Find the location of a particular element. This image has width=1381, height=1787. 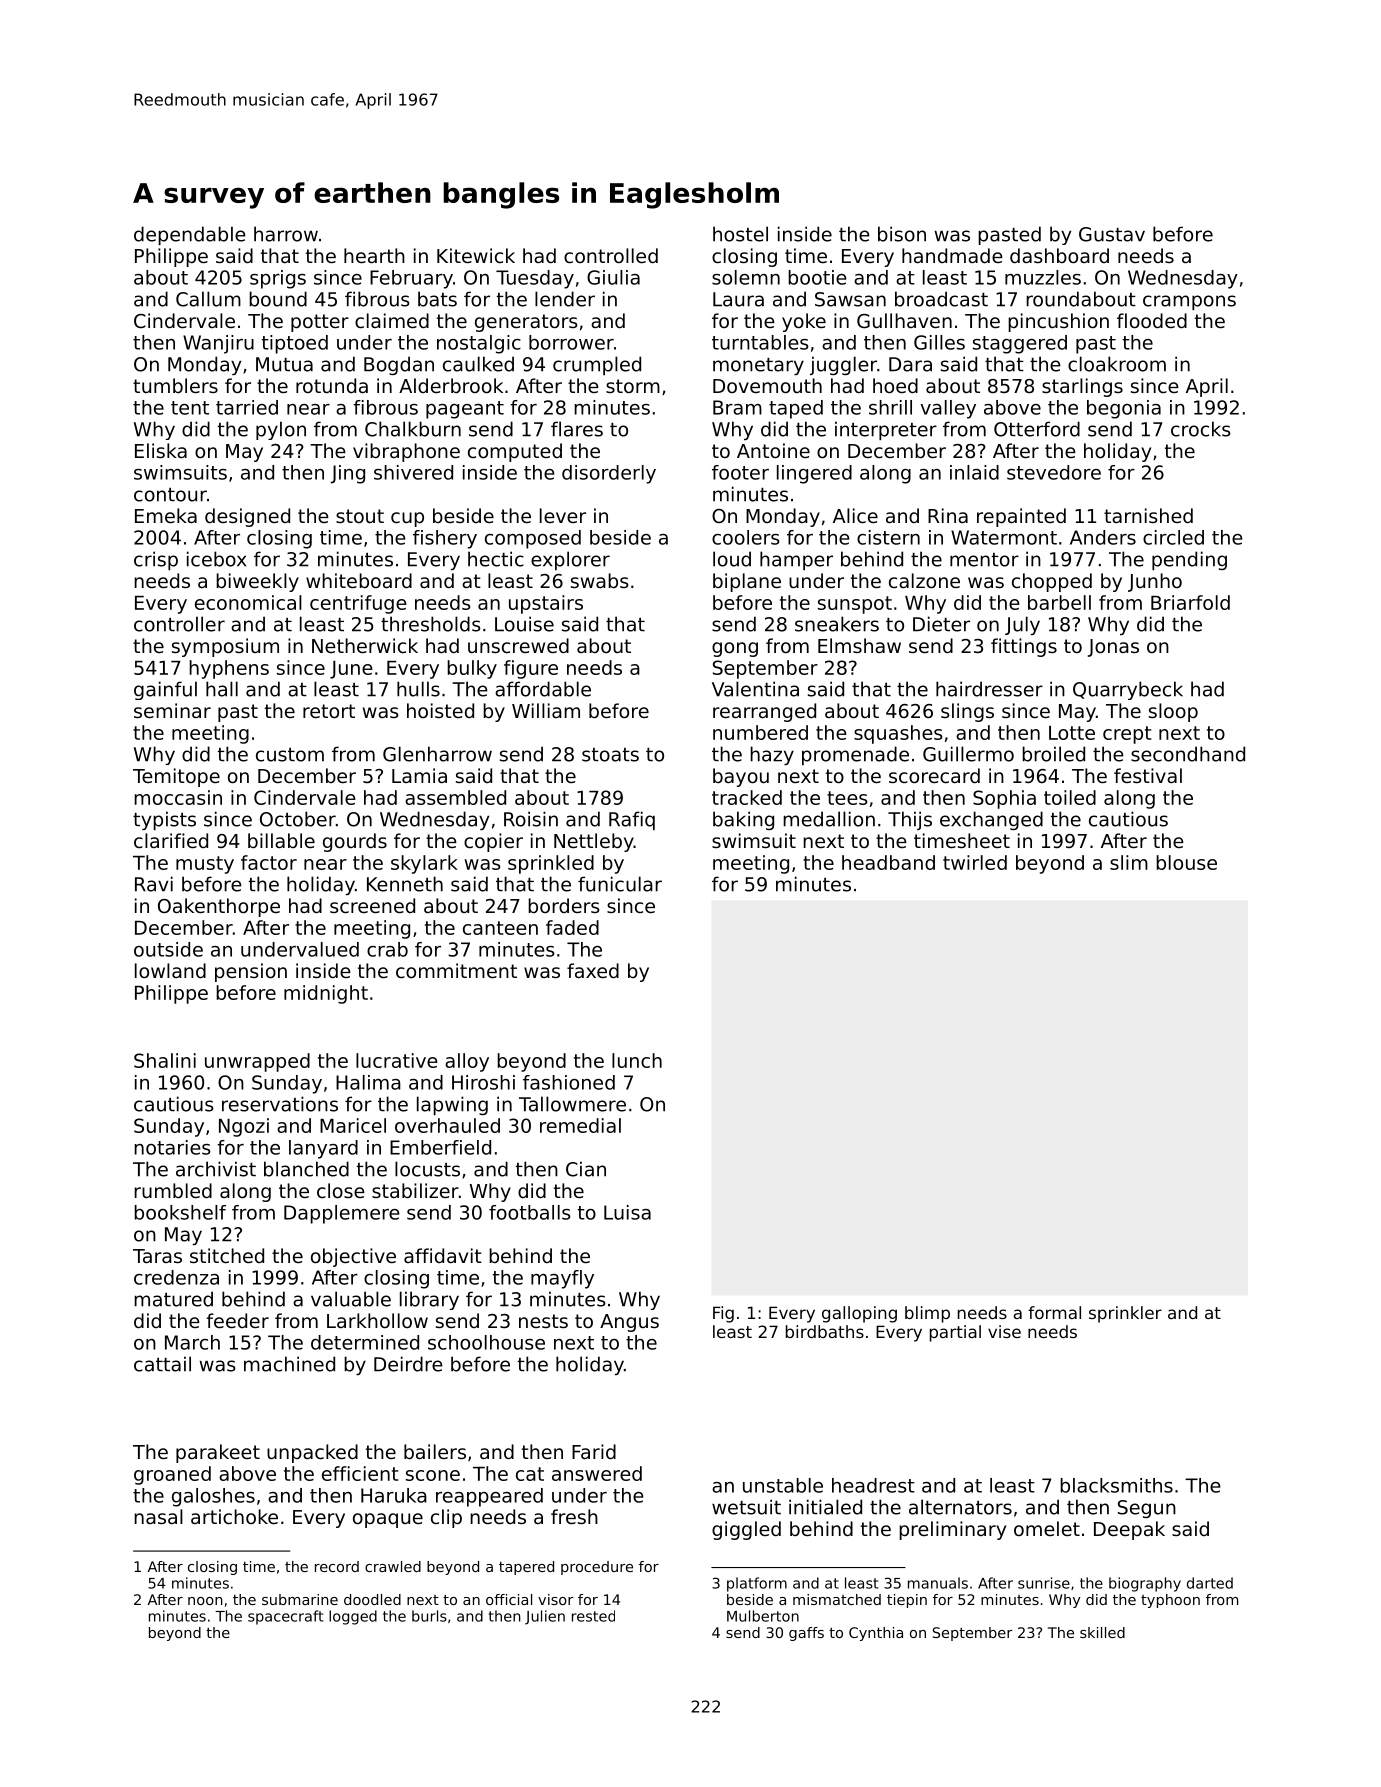

record is located at coordinates (337, 1566).
